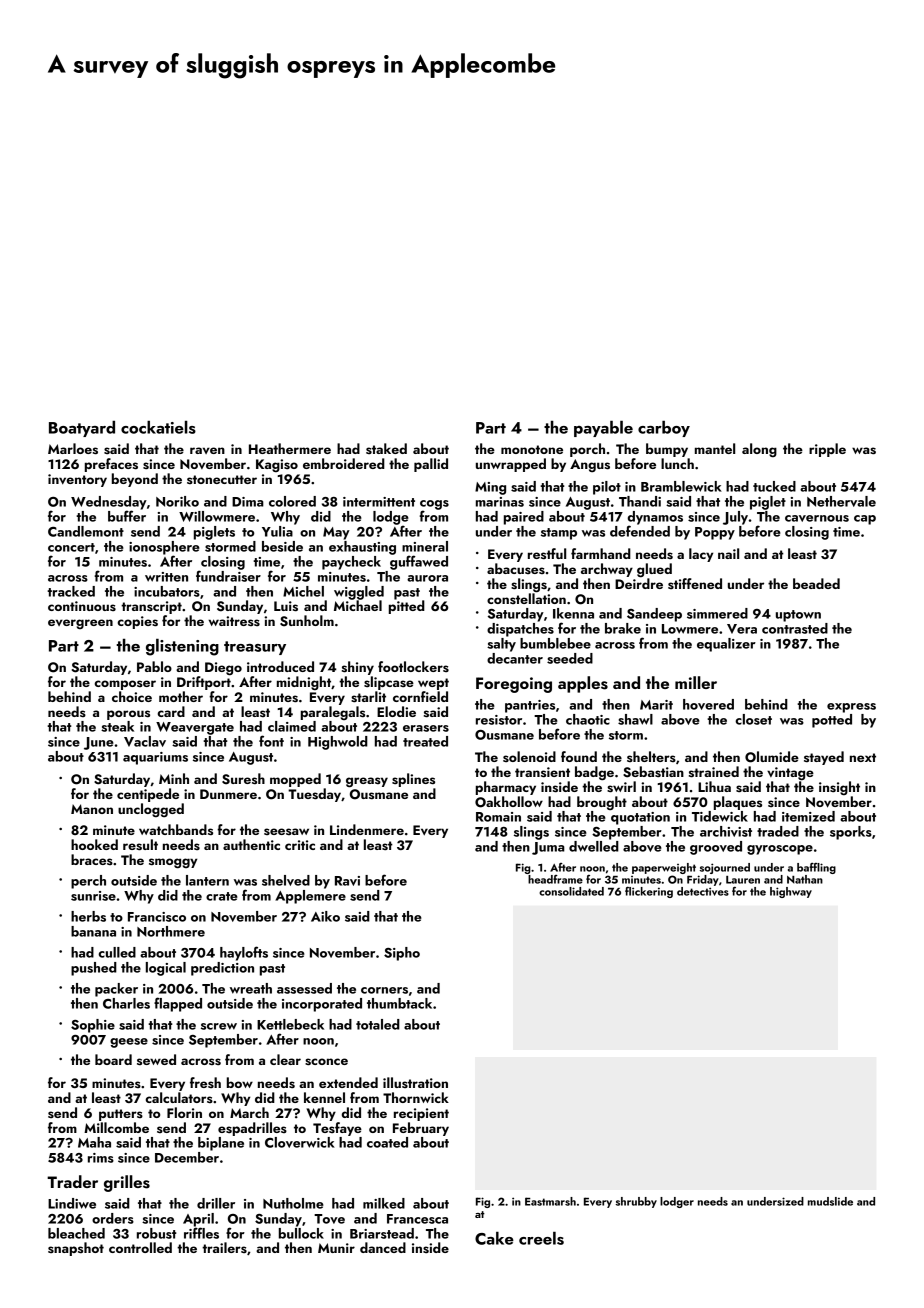 This screenshot has width=924, height=1308. What do you see at coordinates (76, 1249) in the screenshot?
I see `snapshot` at bounding box center [76, 1249].
